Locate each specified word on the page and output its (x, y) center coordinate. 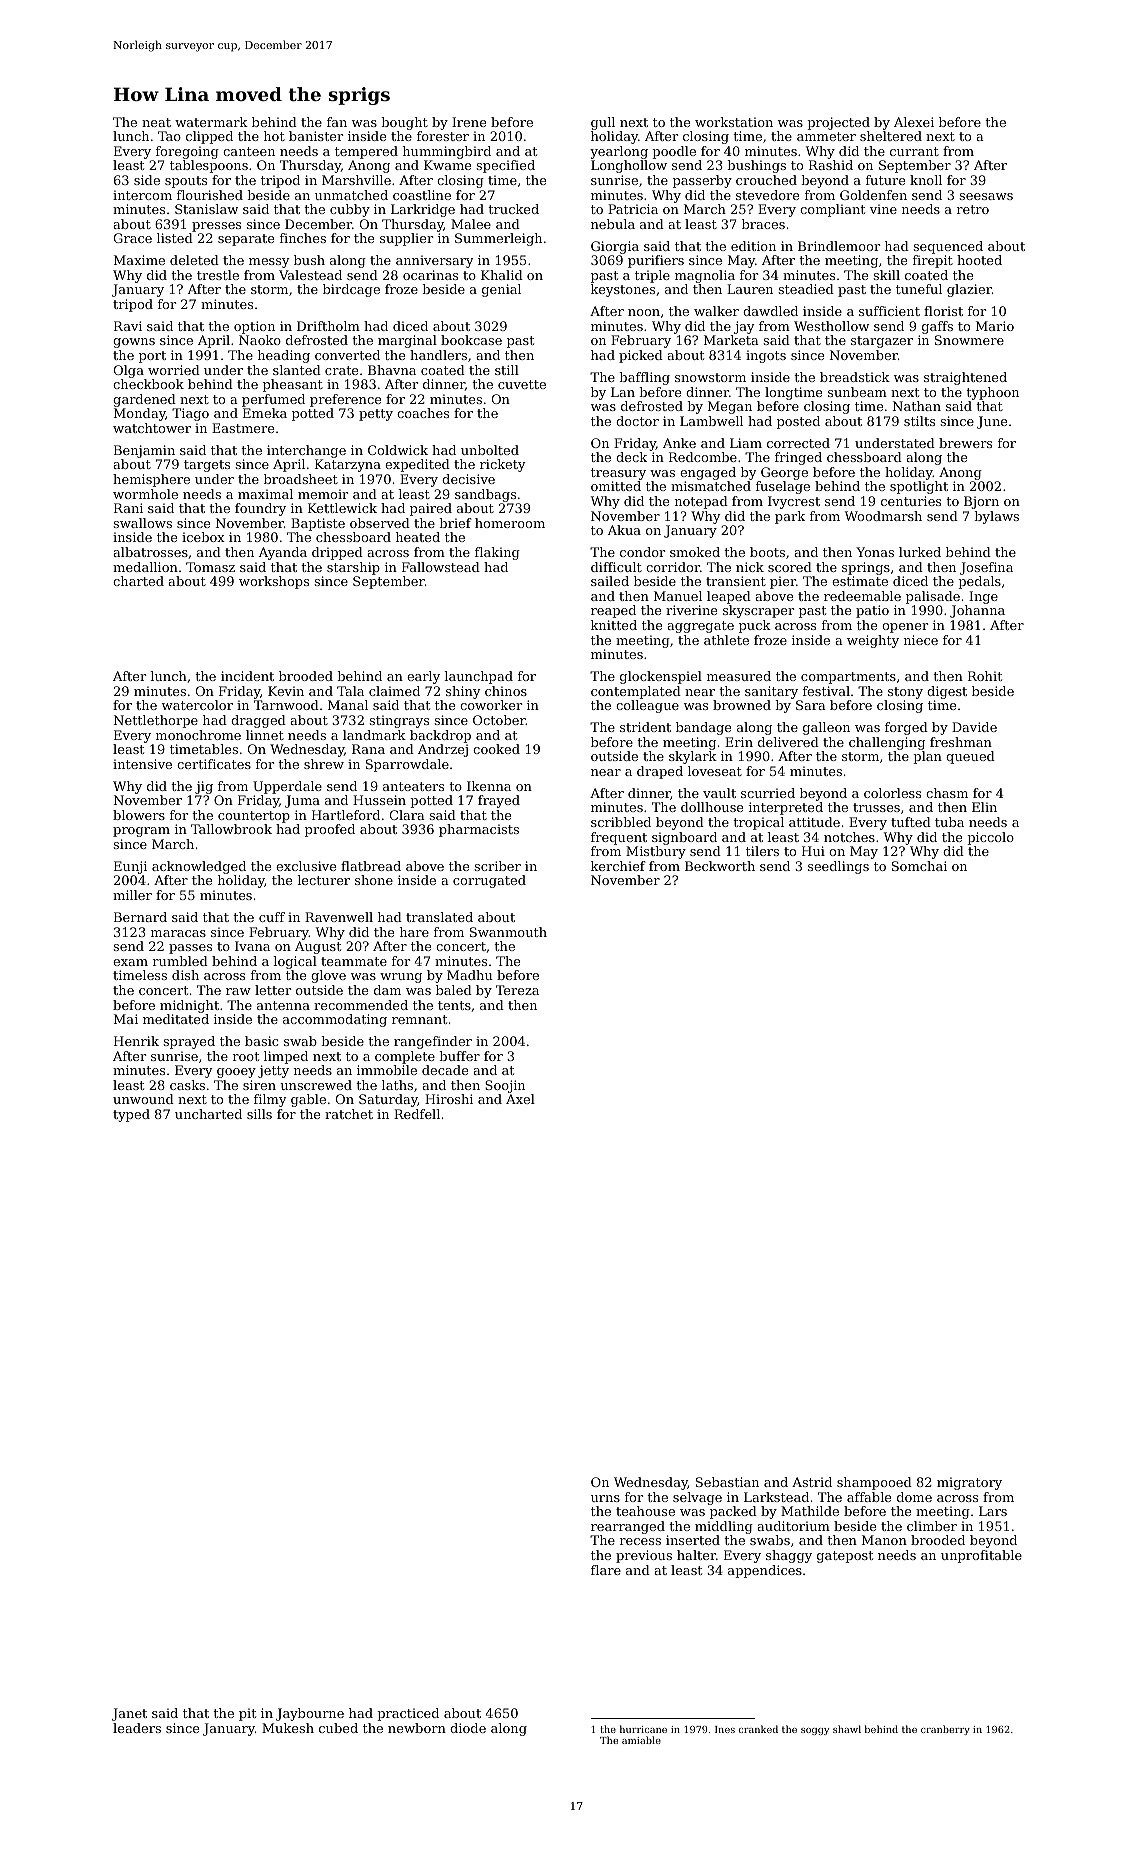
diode (468, 1728)
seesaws (986, 196)
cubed (338, 1728)
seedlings (838, 867)
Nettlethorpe (156, 721)
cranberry (945, 1730)
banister (316, 136)
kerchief (618, 866)
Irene (469, 122)
